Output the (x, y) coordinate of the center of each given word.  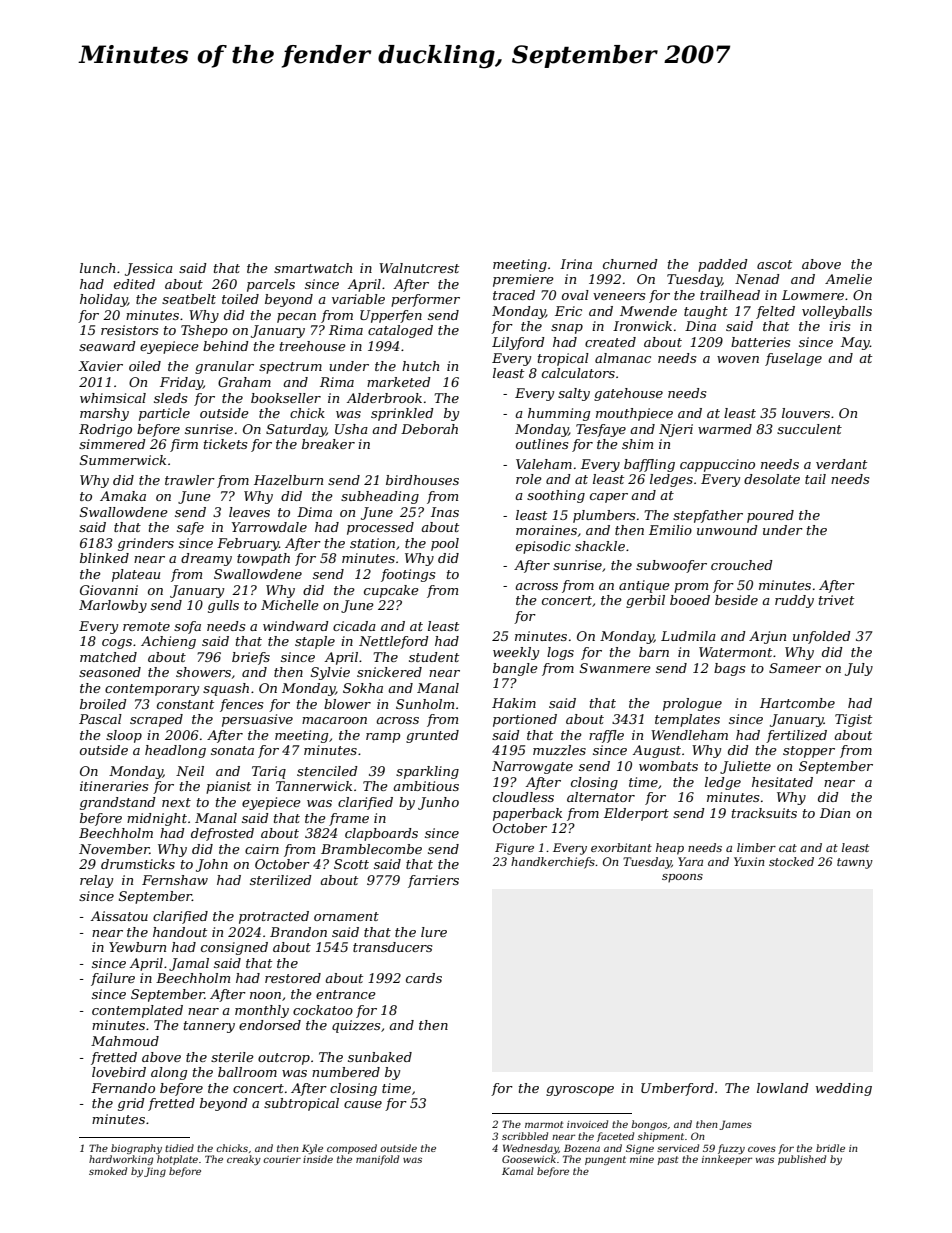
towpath (263, 559)
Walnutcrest (419, 268)
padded (723, 265)
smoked (108, 1171)
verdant (841, 464)
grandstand (118, 803)
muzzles (559, 750)
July (859, 669)
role (529, 479)
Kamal (518, 1171)
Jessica (149, 269)
